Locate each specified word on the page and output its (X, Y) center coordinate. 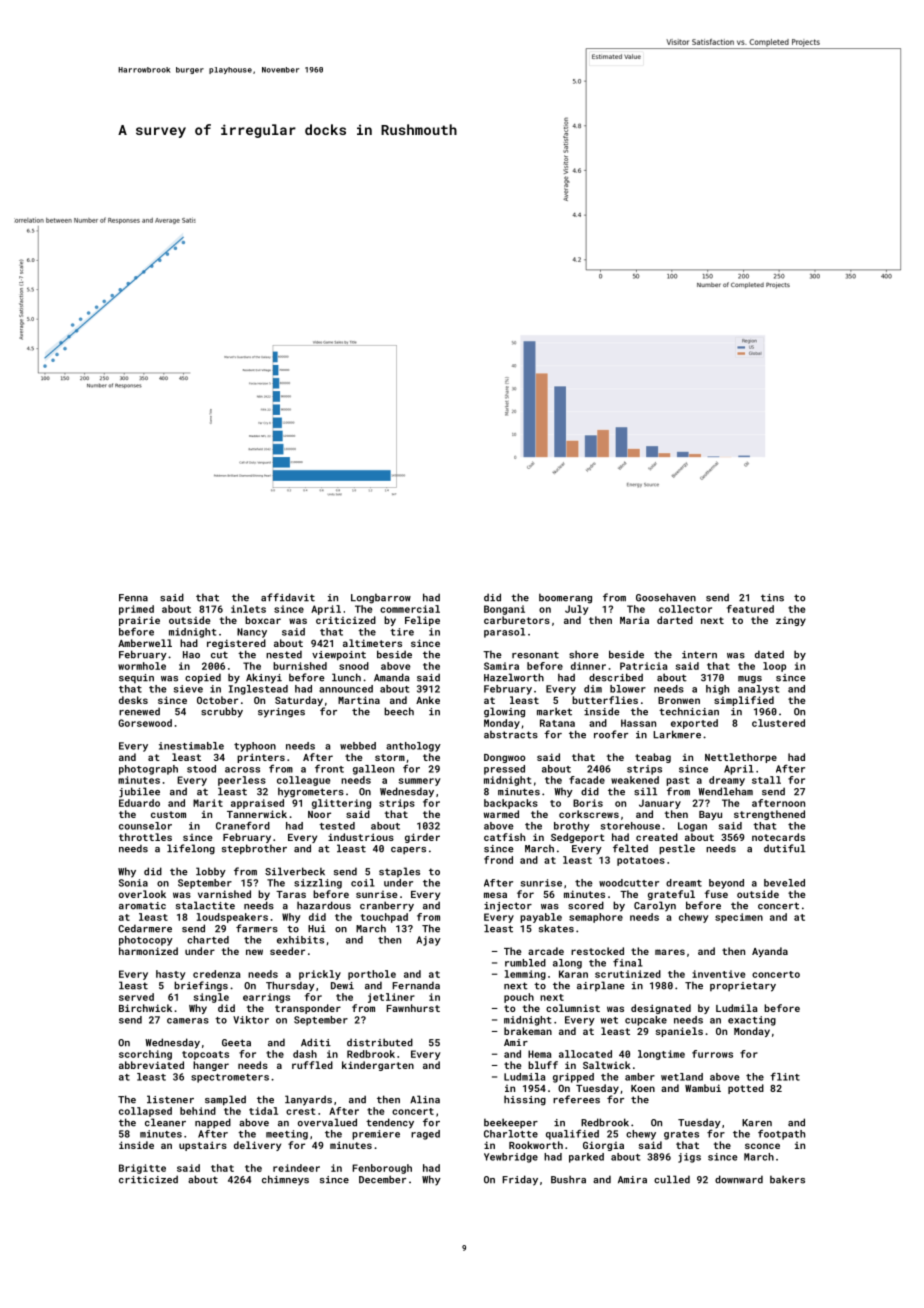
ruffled (312, 1065)
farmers (257, 928)
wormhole (142, 666)
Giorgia (603, 1146)
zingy (791, 621)
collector (685, 609)
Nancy (252, 633)
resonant (535, 655)
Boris (588, 803)
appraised (257, 804)
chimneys (285, 1180)
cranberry (387, 906)
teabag (653, 758)
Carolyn (655, 906)
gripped (573, 1078)
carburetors (517, 620)
